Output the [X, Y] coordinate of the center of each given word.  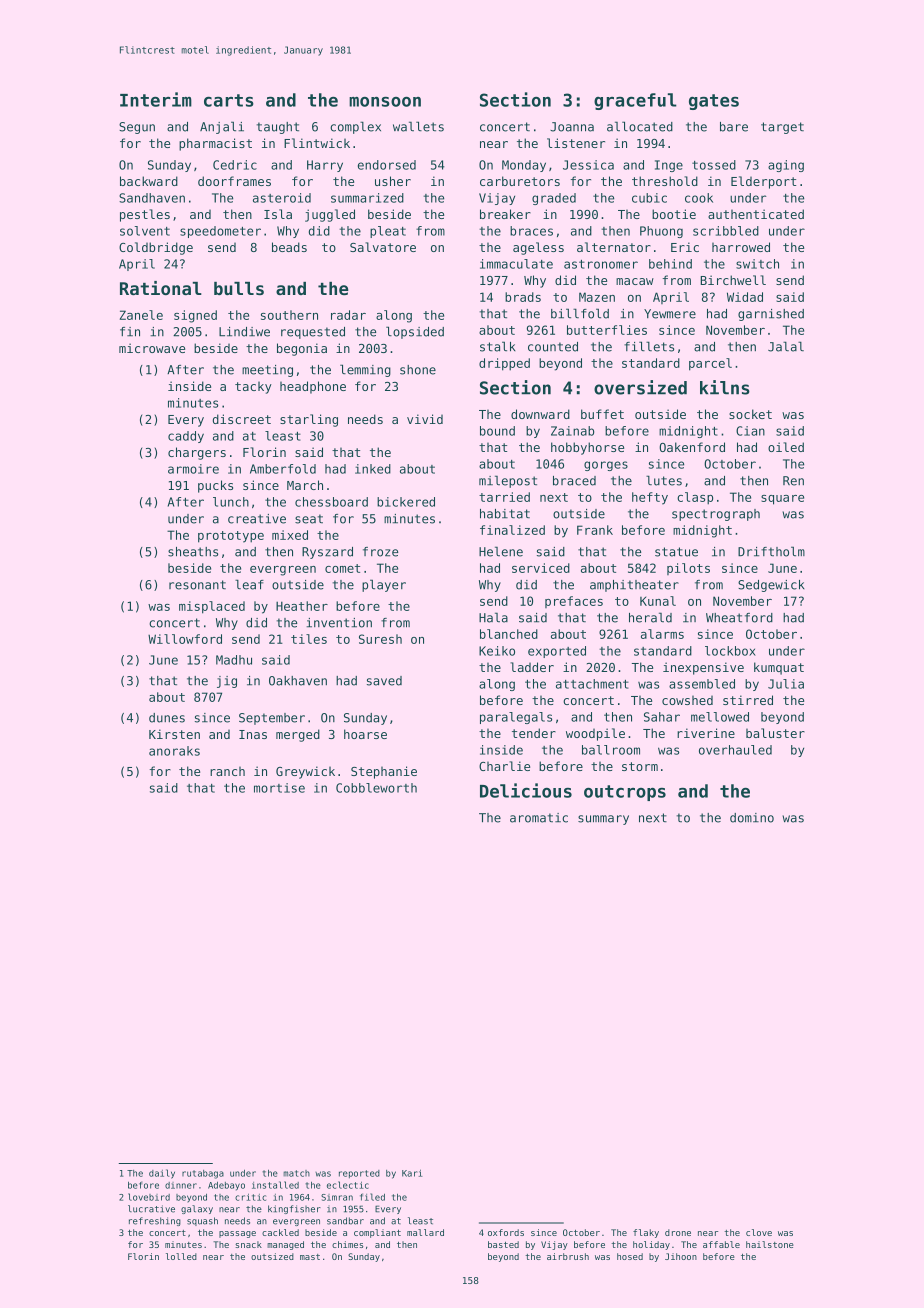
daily [162, 1174]
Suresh [380, 639]
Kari [412, 1173]
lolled [181, 1256]
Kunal [658, 601]
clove [759, 1232]
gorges [606, 466]
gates [714, 102]
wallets [418, 126]
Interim [156, 99]
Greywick [305, 772]
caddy [186, 437]
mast [310, 1257]
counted [553, 347]
